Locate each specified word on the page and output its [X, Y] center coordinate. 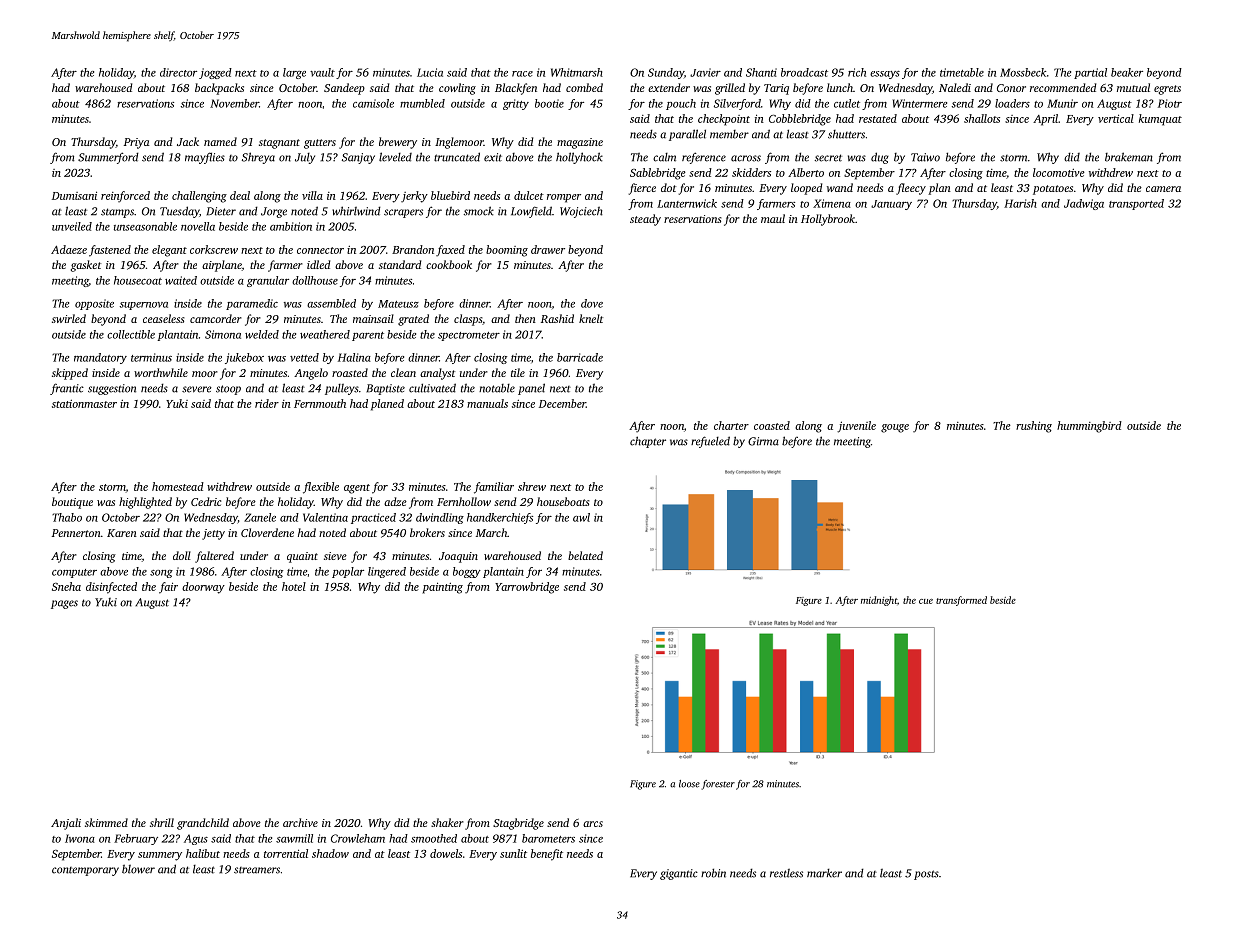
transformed [961, 601]
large [294, 73]
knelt [591, 318]
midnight [879, 601]
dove [592, 303]
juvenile [856, 427]
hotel [294, 586]
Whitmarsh [577, 72]
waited [181, 280]
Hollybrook [828, 220]
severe [197, 389]
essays [885, 75]
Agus [196, 839]
